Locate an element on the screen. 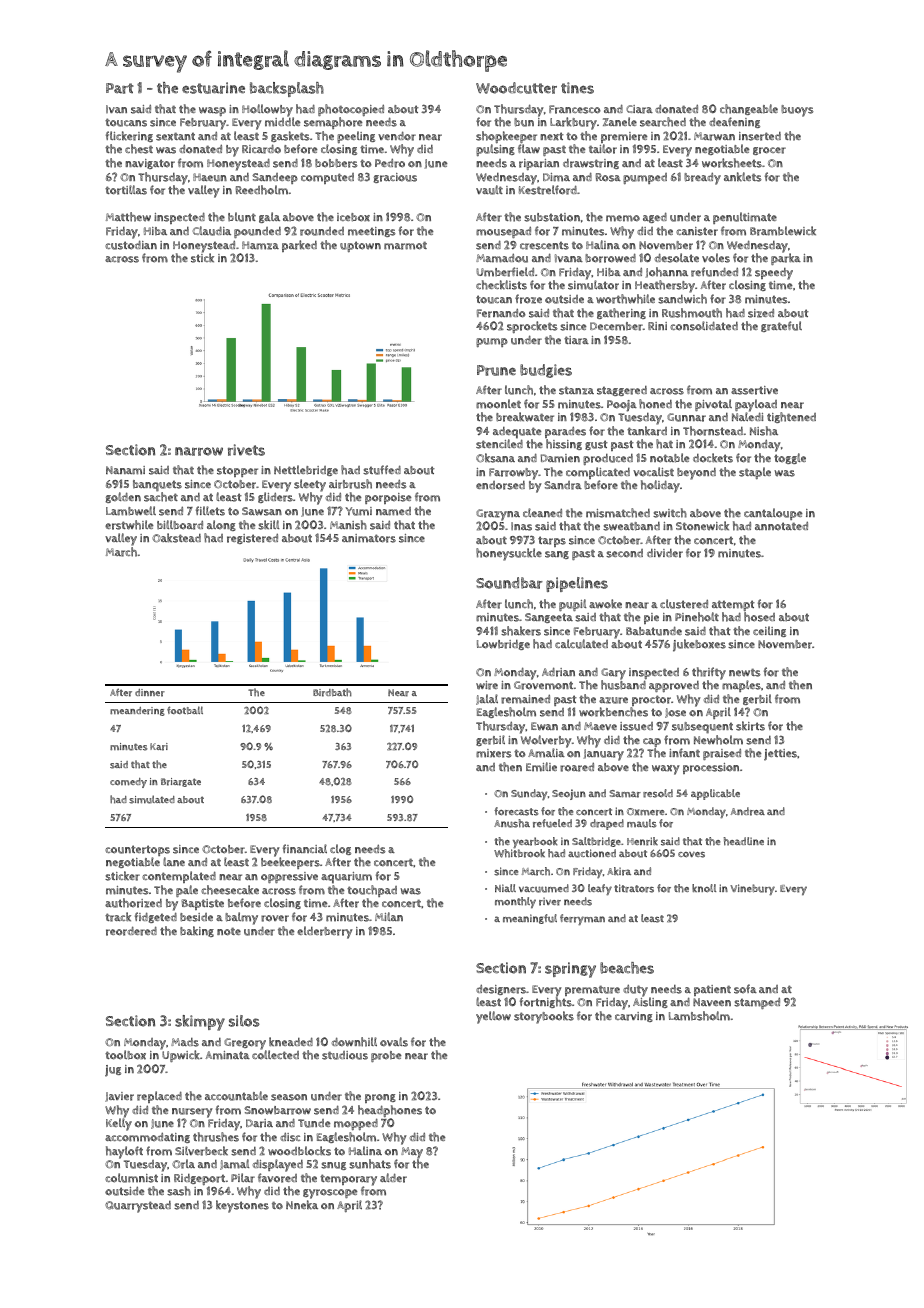 The width and height of the screenshot is (924, 1308). ovals is located at coordinates (394, 1042).
